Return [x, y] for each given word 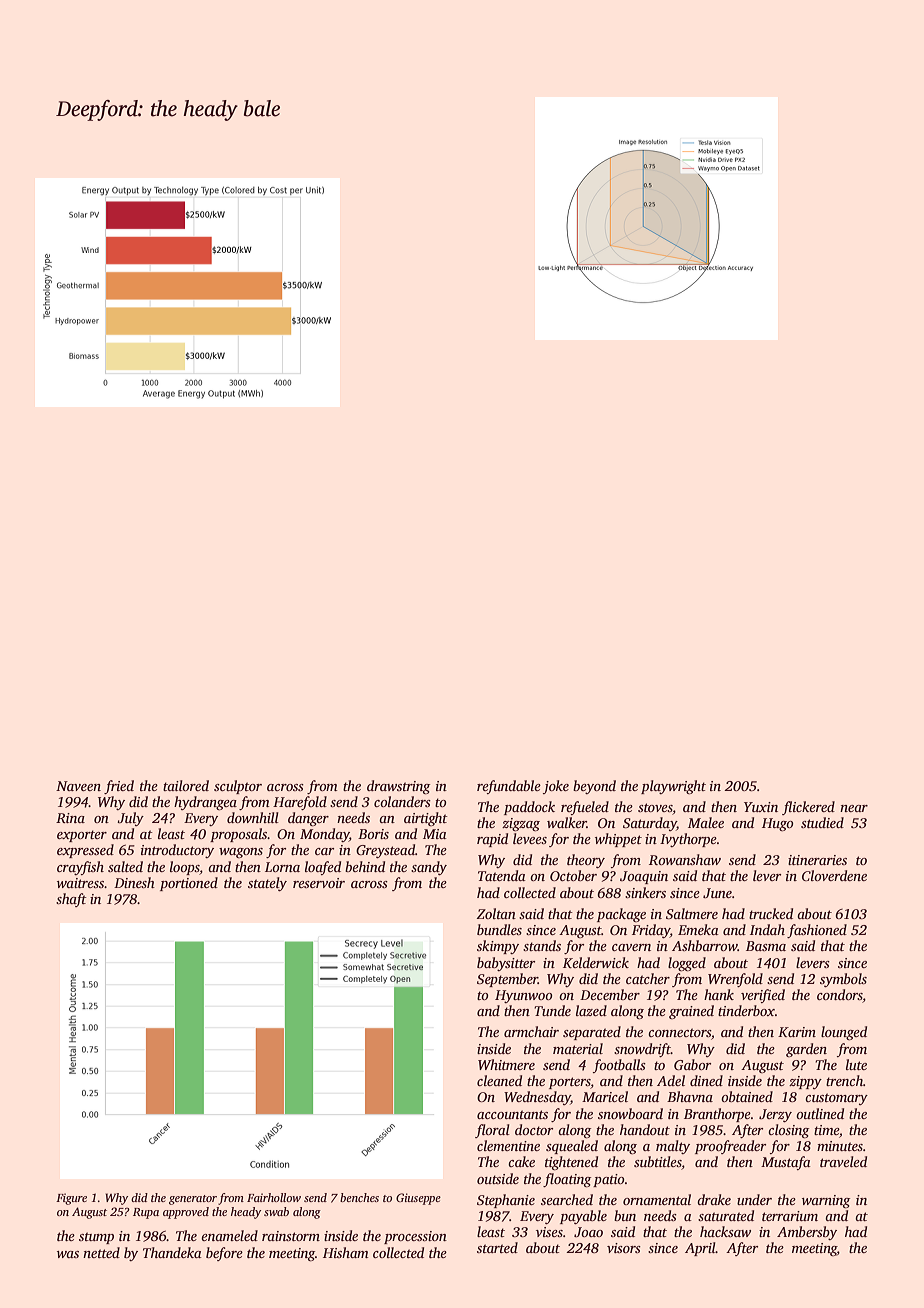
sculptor [238, 787]
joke [556, 787]
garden [806, 1050]
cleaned [499, 1080]
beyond [594, 787]
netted [101, 1252]
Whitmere [506, 1064]
